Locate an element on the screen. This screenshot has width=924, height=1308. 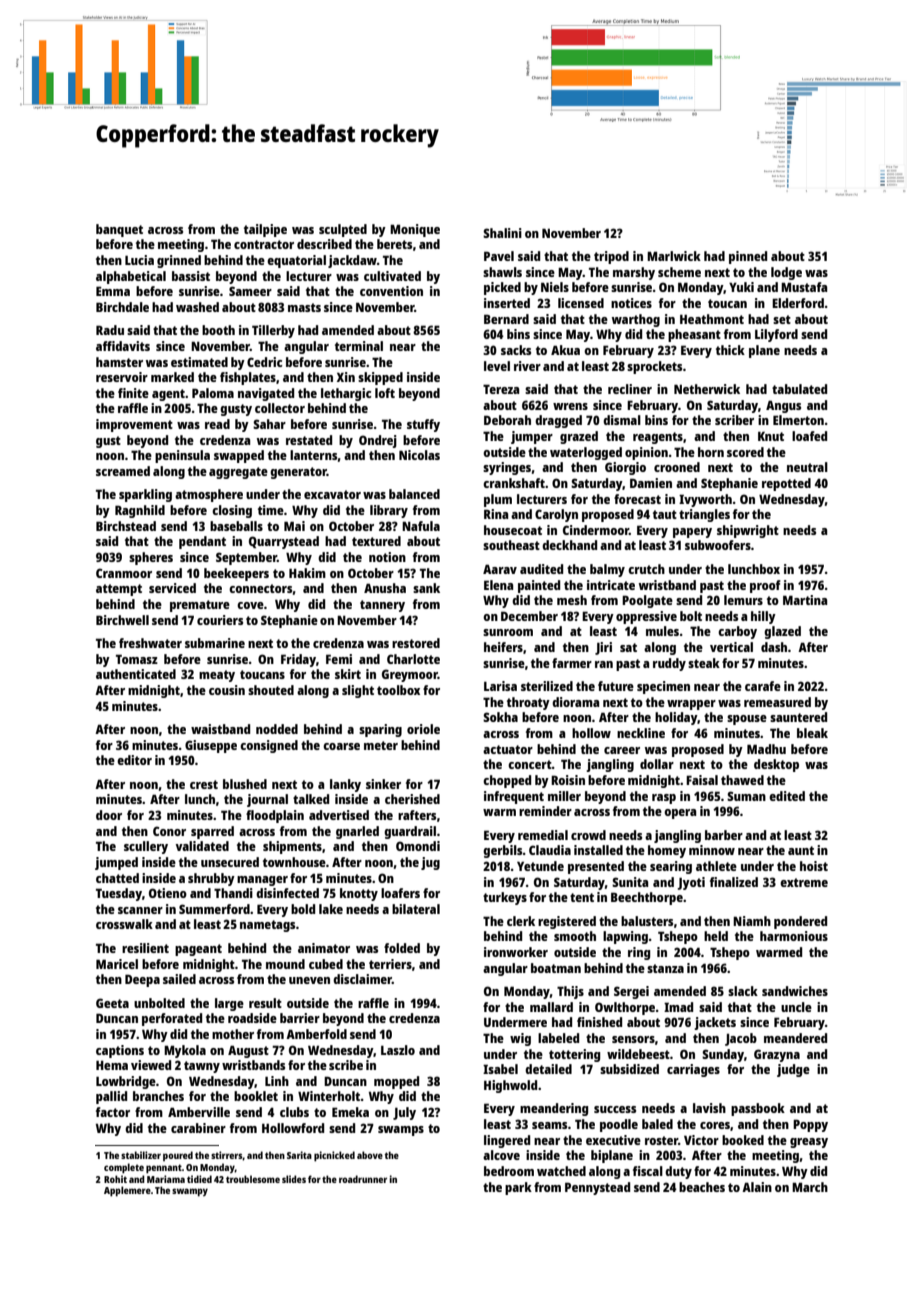
Applemere is located at coordinates (127, 1191).
